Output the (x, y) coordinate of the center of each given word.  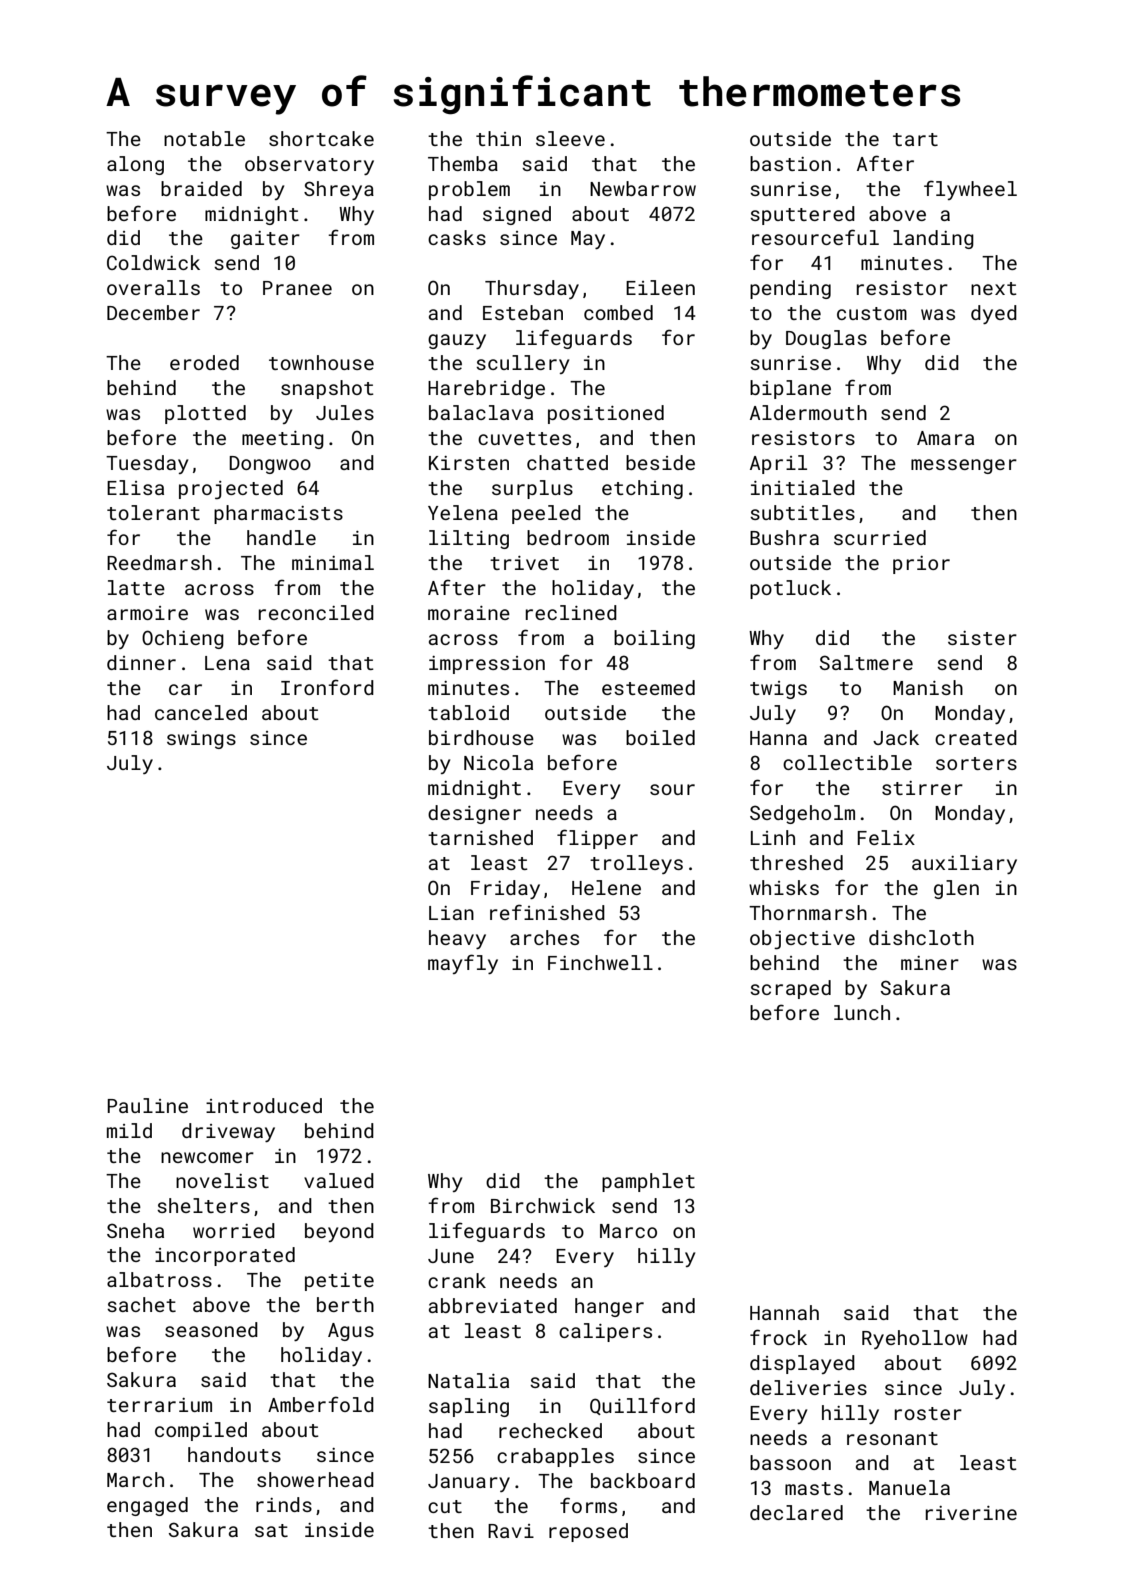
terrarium (159, 1405)
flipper (597, 839)
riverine (971, 1513)
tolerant (153, 512)
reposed (588, 1532)
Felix (886, 837)
